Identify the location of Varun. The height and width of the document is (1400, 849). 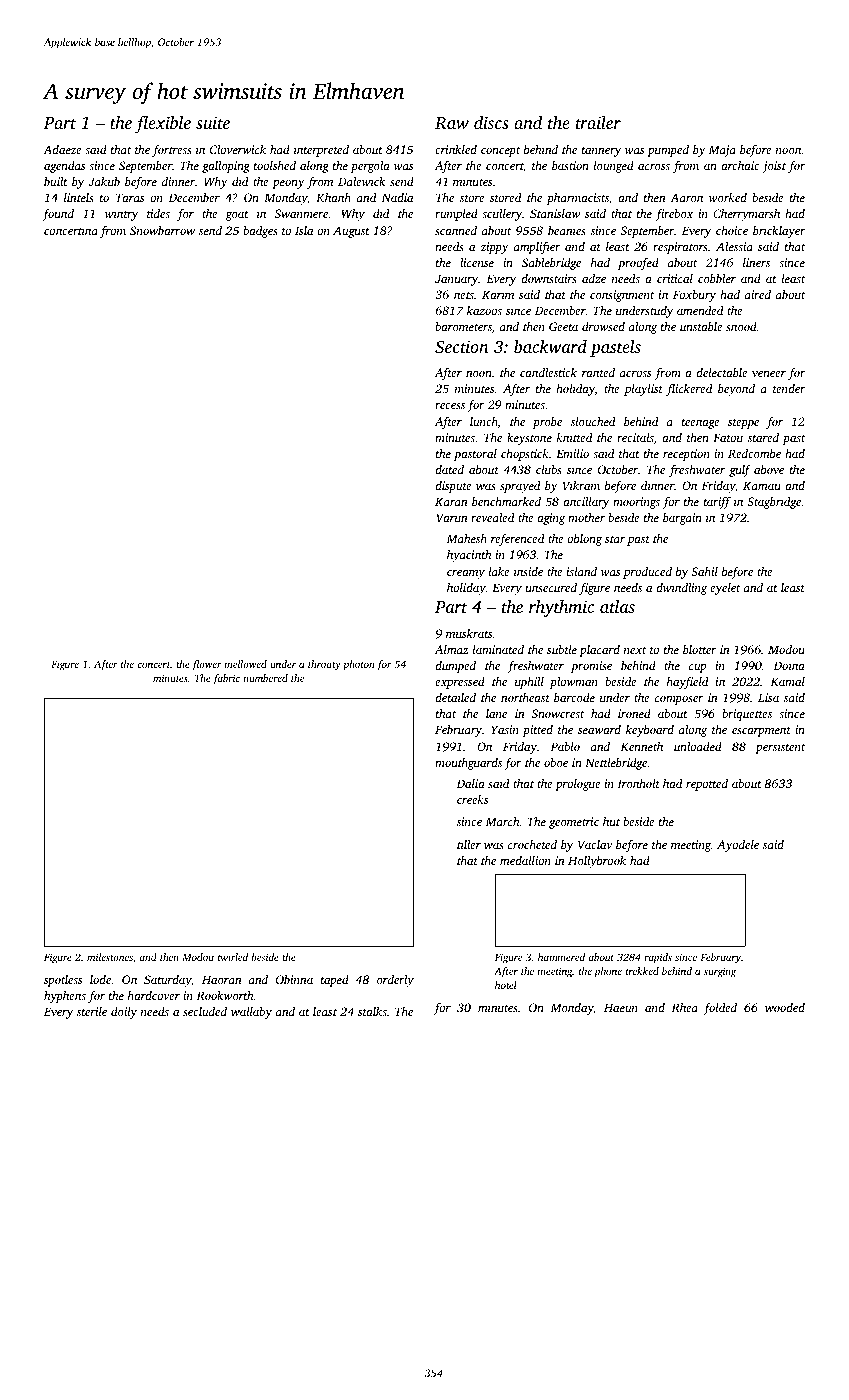
(452, 517).
